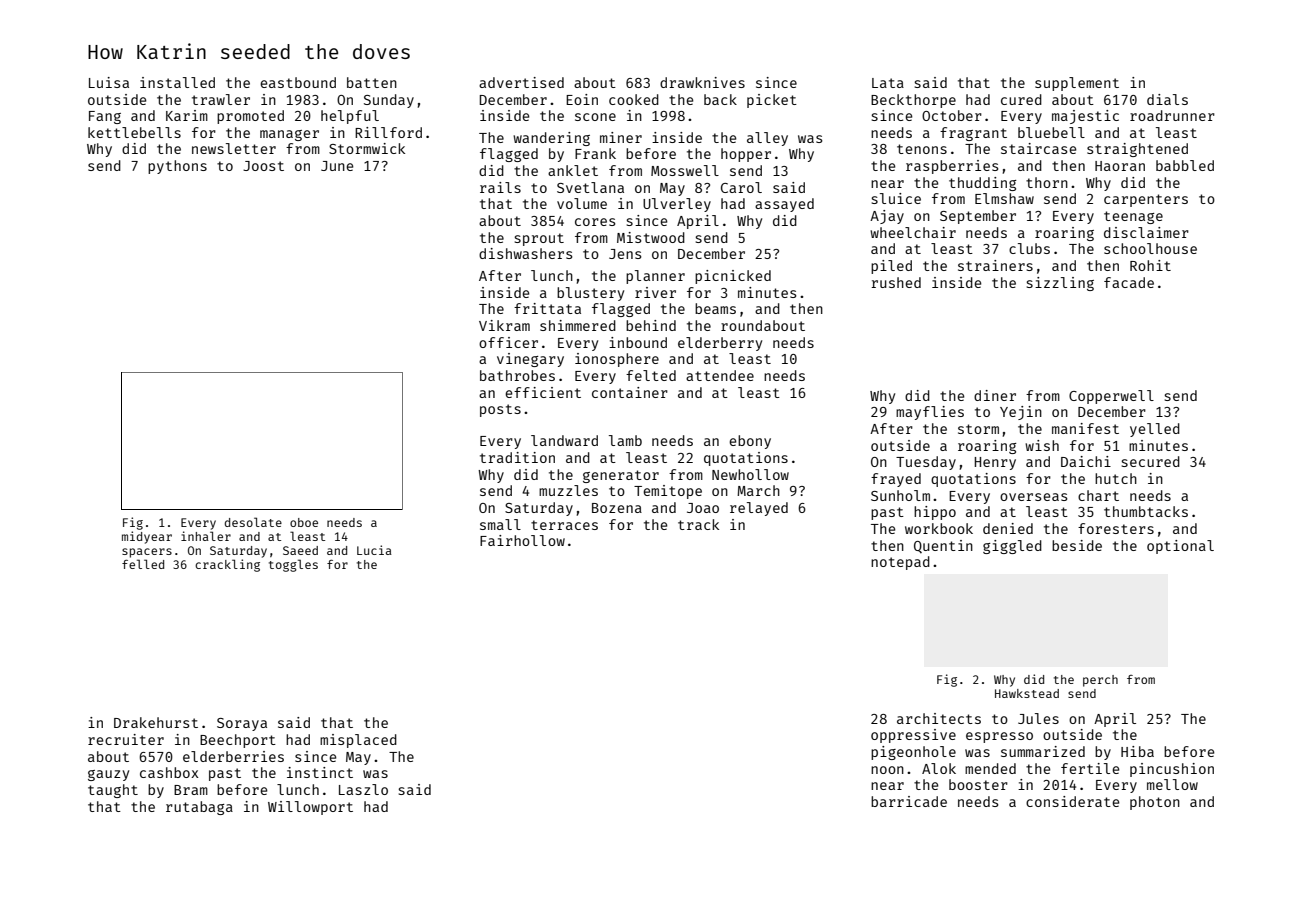 The height and width of the screenshot is (924, 1308). I want to click on wish, so click(1042, 445).
